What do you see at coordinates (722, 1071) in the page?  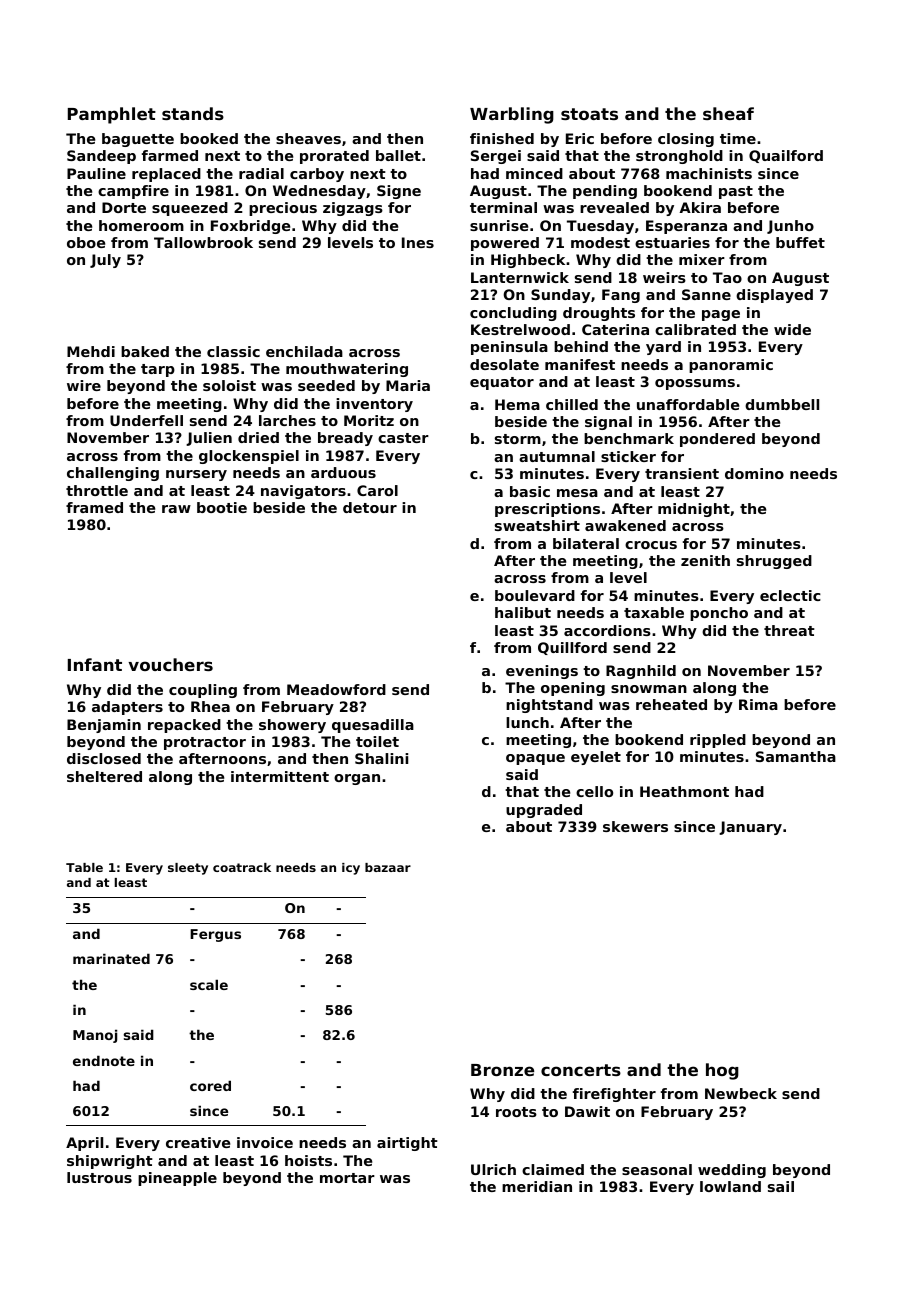 I see `hog` at bounding box center [722, 1071].
